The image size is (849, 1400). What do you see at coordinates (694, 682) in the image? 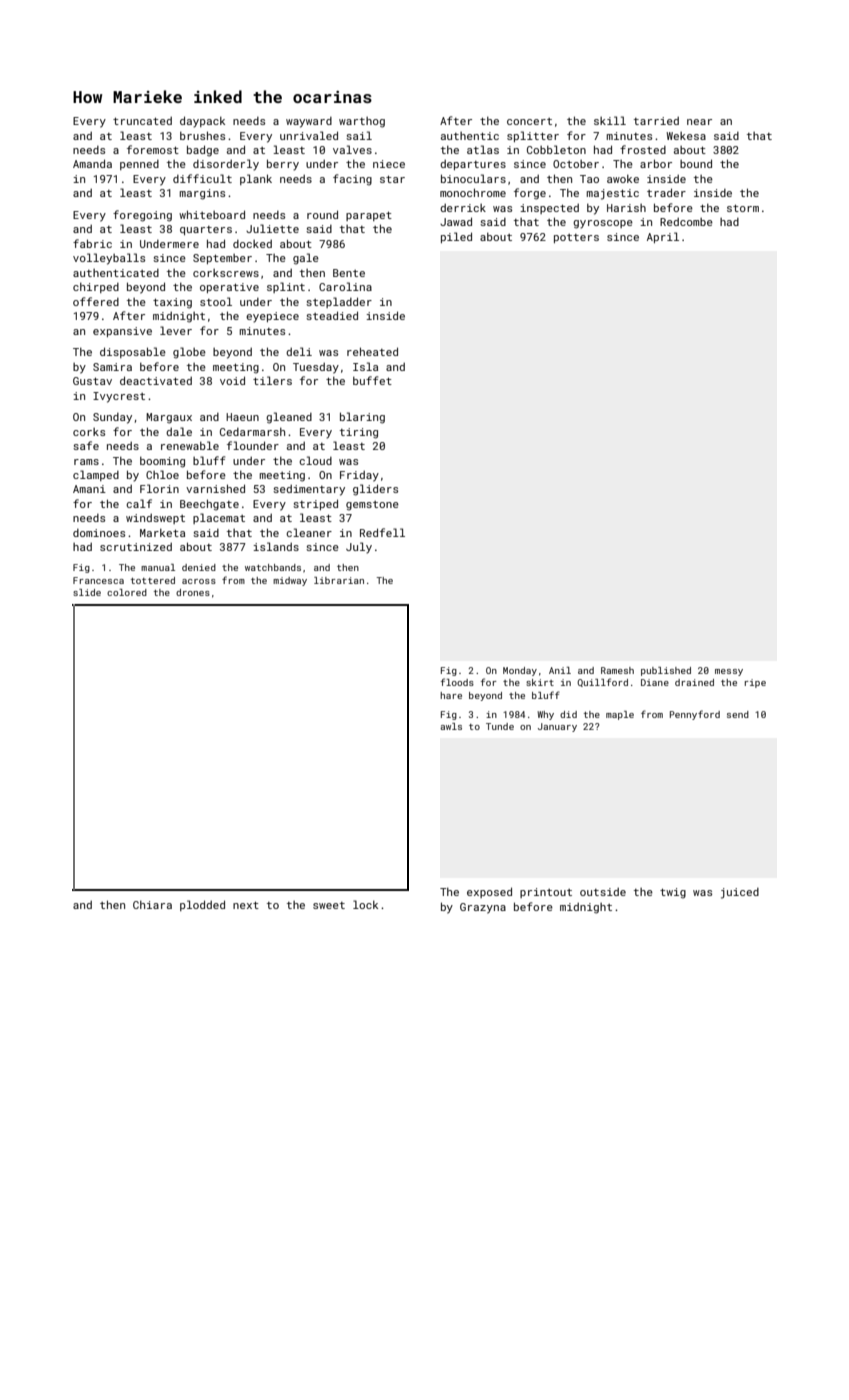
I see `drained` at bounding box center [694, 682].
